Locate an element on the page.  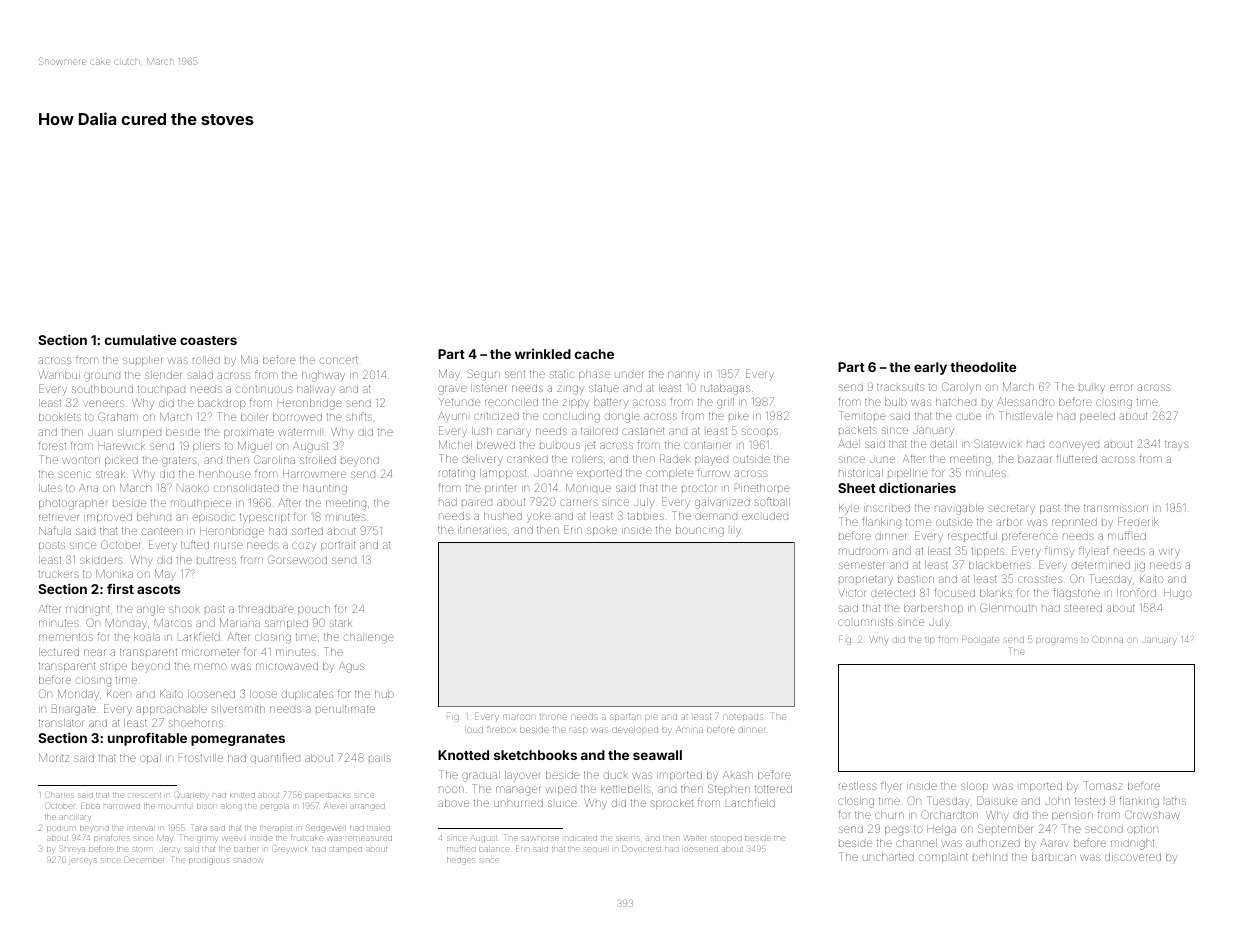
barbican is located at coordinates (1054, 857).
